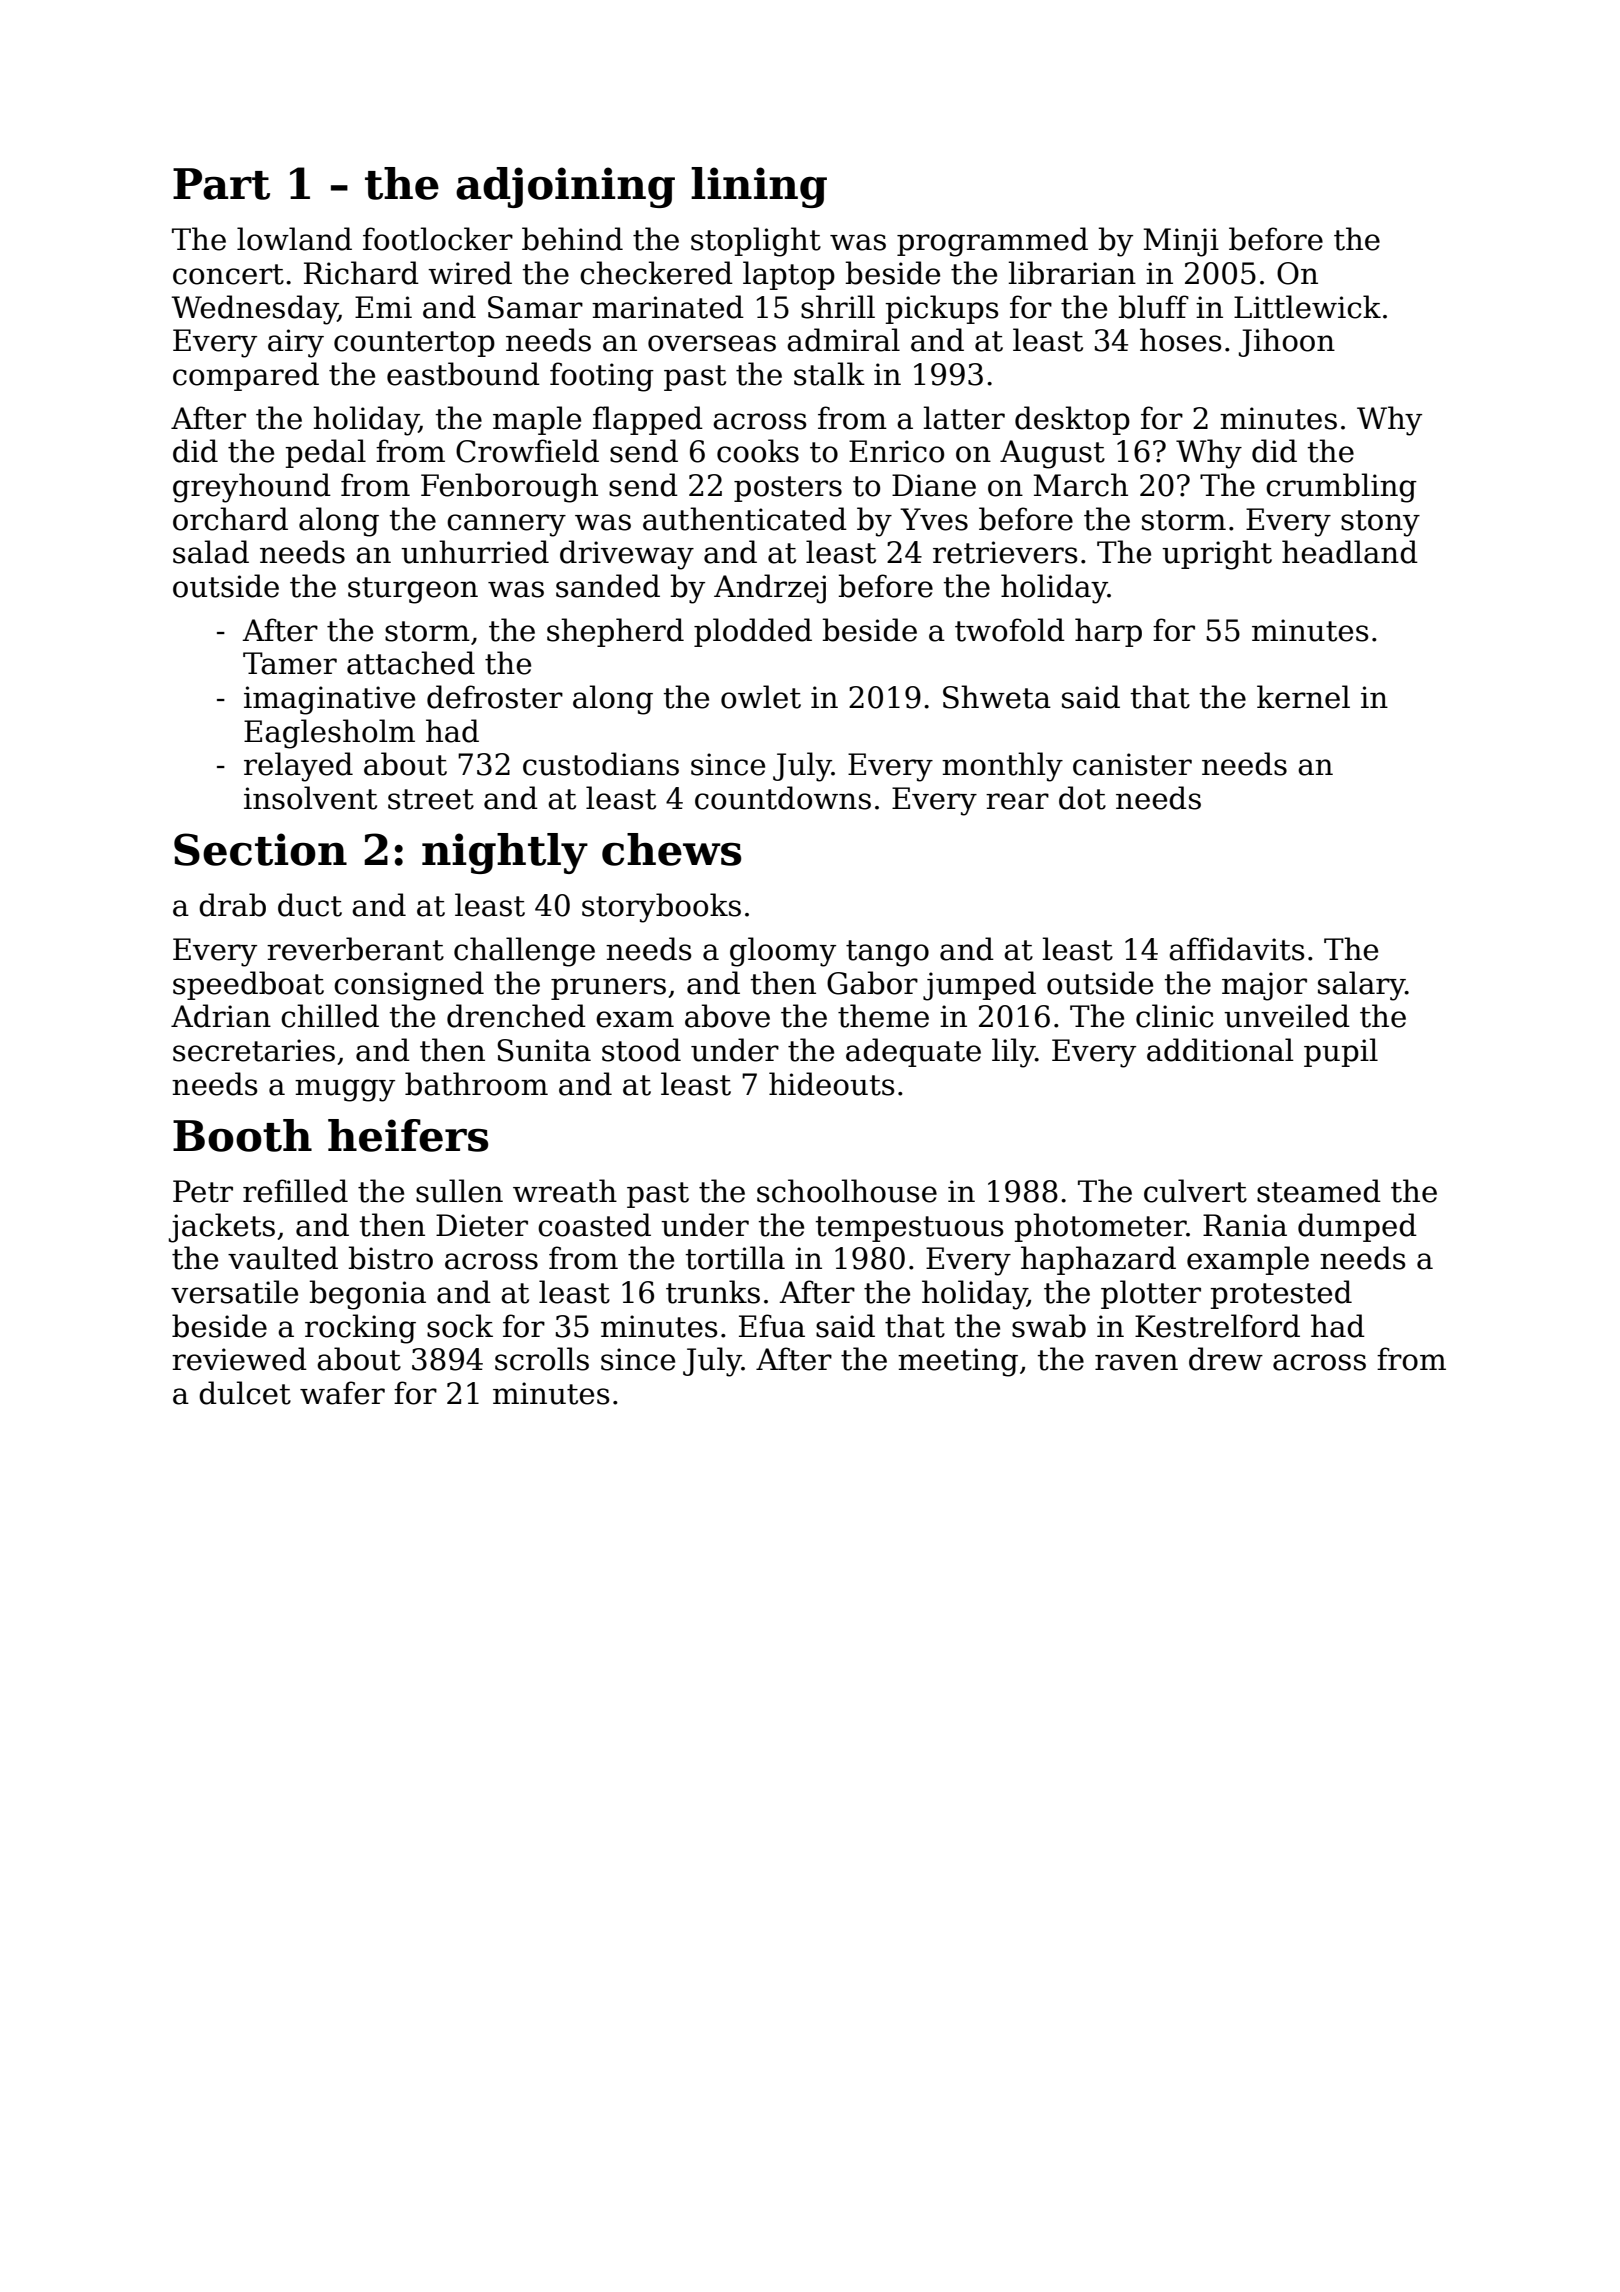 Image resolution: width=1620 pixels, height=2292 pixels. Describe the element at coordinates (896, 451) in the screenshot. I see `Enrico` at that location.
